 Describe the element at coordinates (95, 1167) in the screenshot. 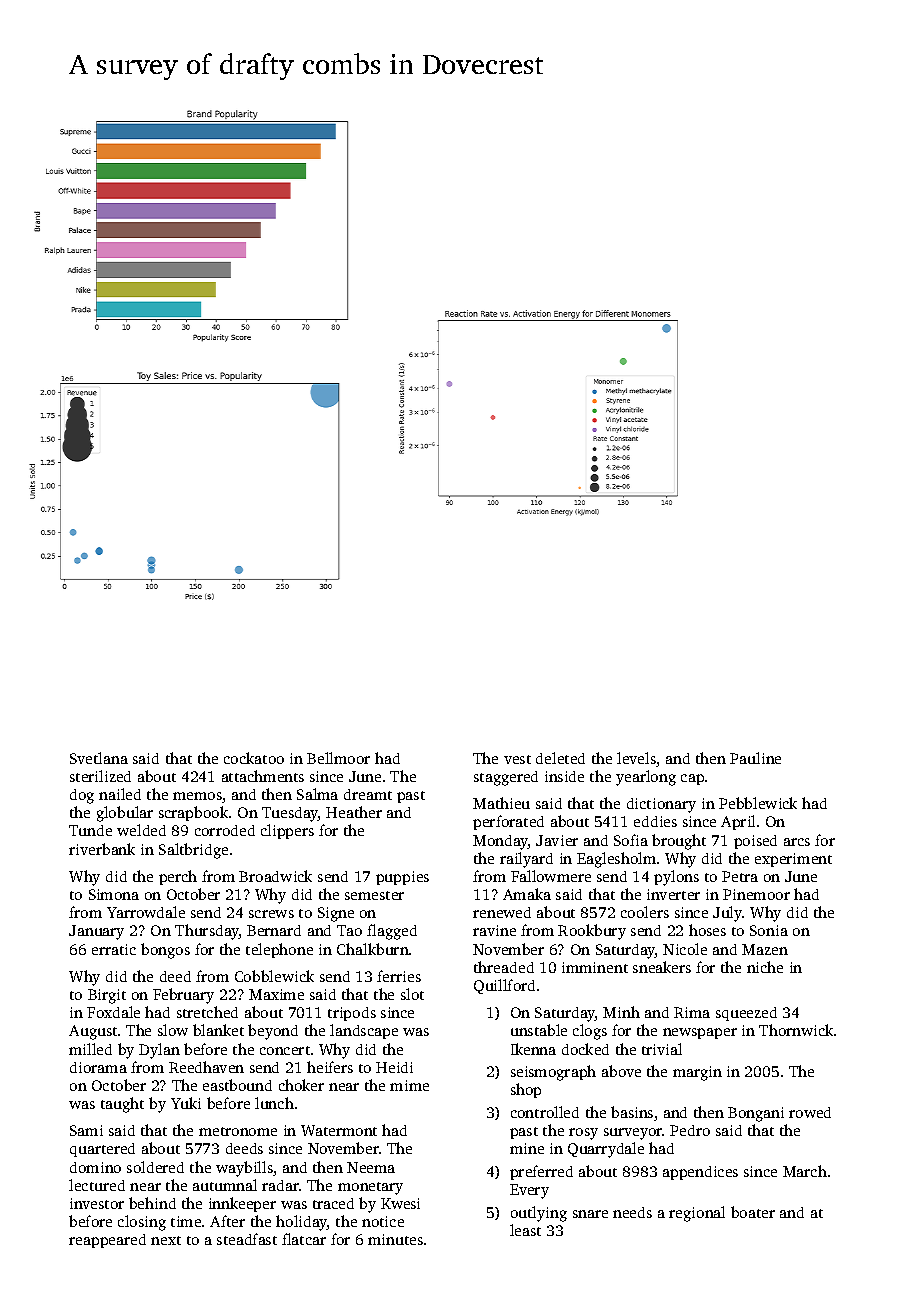

I see `domino` at that location.
